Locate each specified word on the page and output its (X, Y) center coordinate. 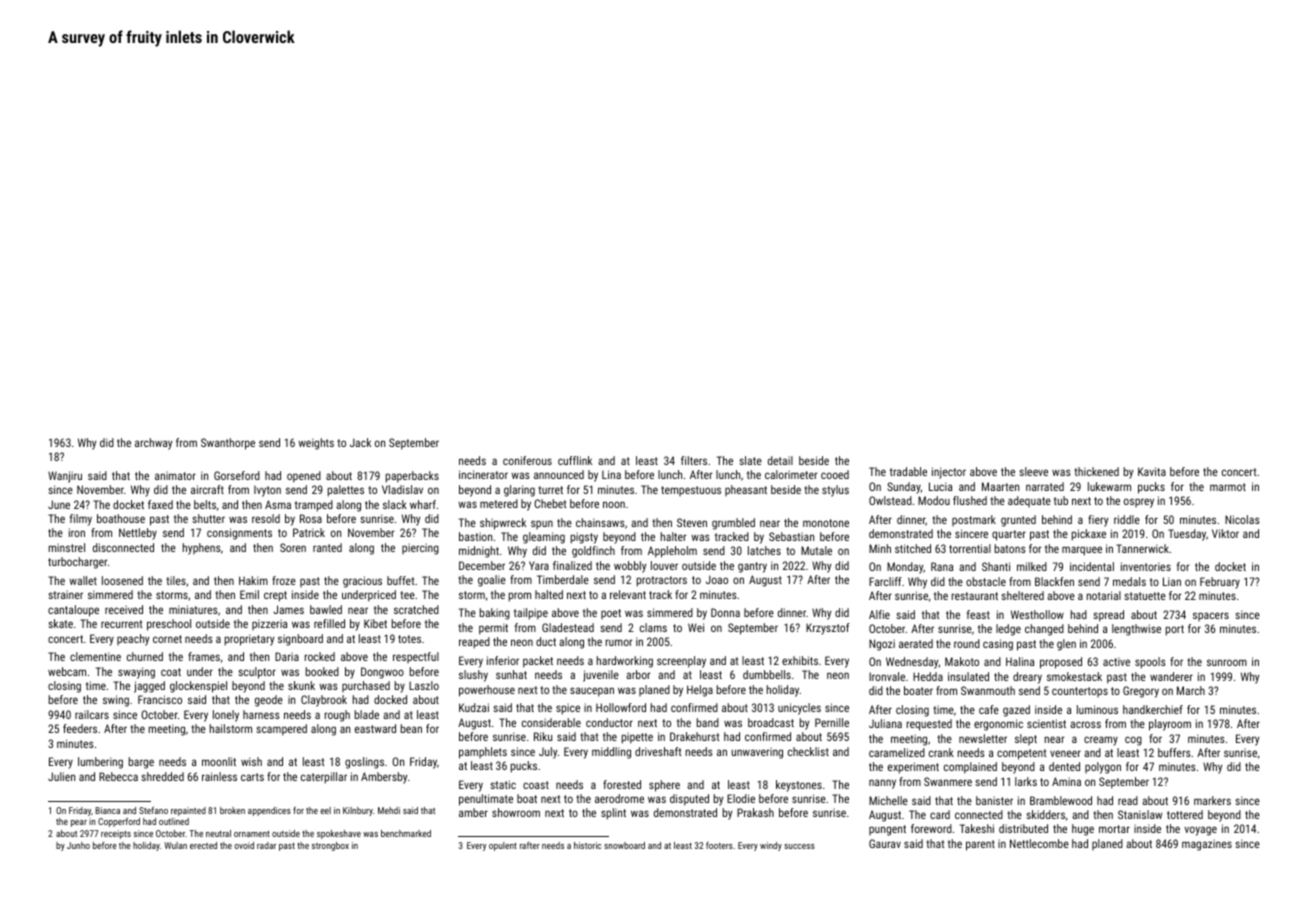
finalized (572, 565)
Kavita (1152, 471)
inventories (1146, 566)
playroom (1170, 725)
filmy (81, 520)
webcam (67, 671)
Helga (700, 691)
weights (316, 444)
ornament (252, 834)
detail (780, 460)
